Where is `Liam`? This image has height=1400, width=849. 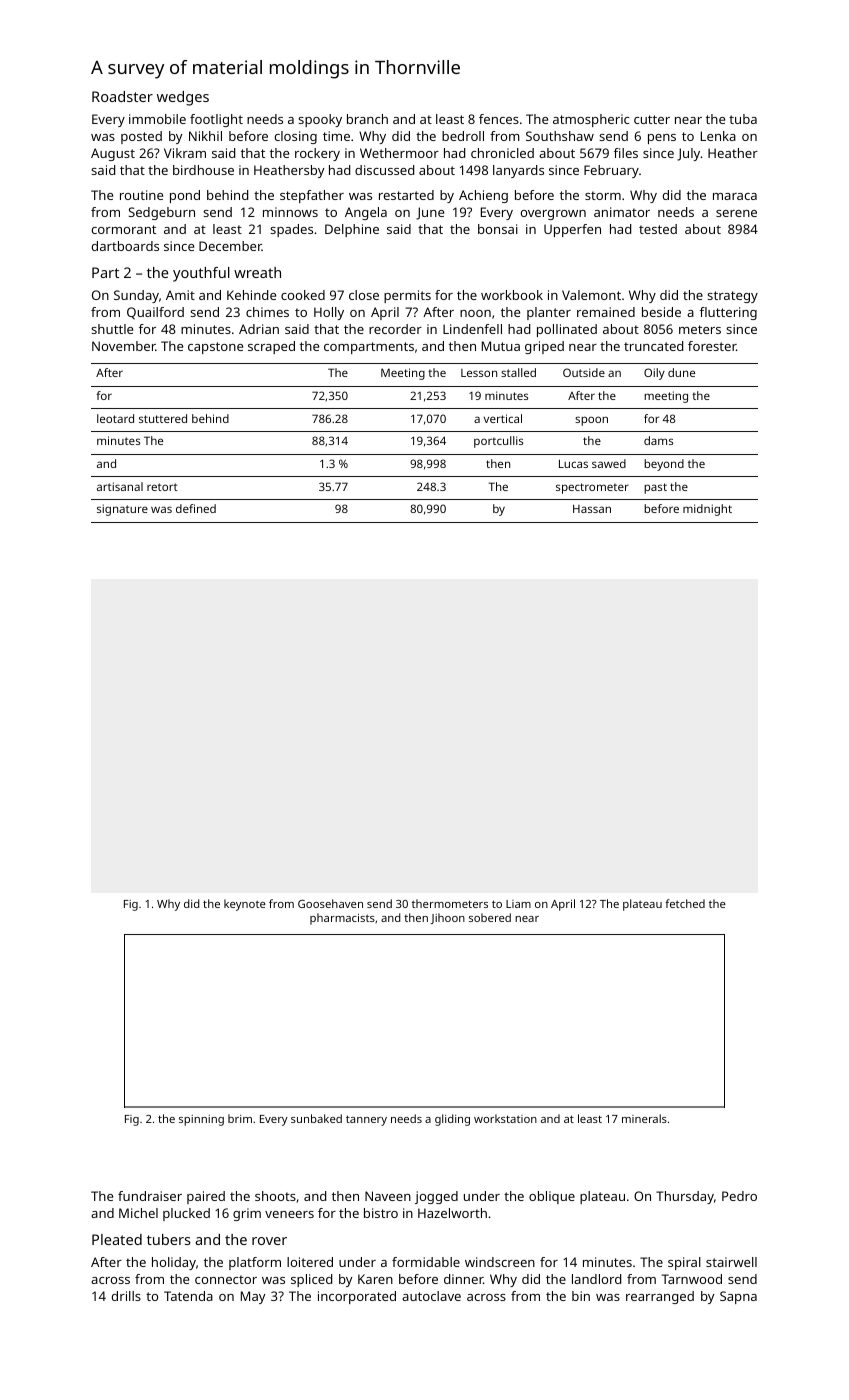 Liam is located at coordinates (518, 904).
